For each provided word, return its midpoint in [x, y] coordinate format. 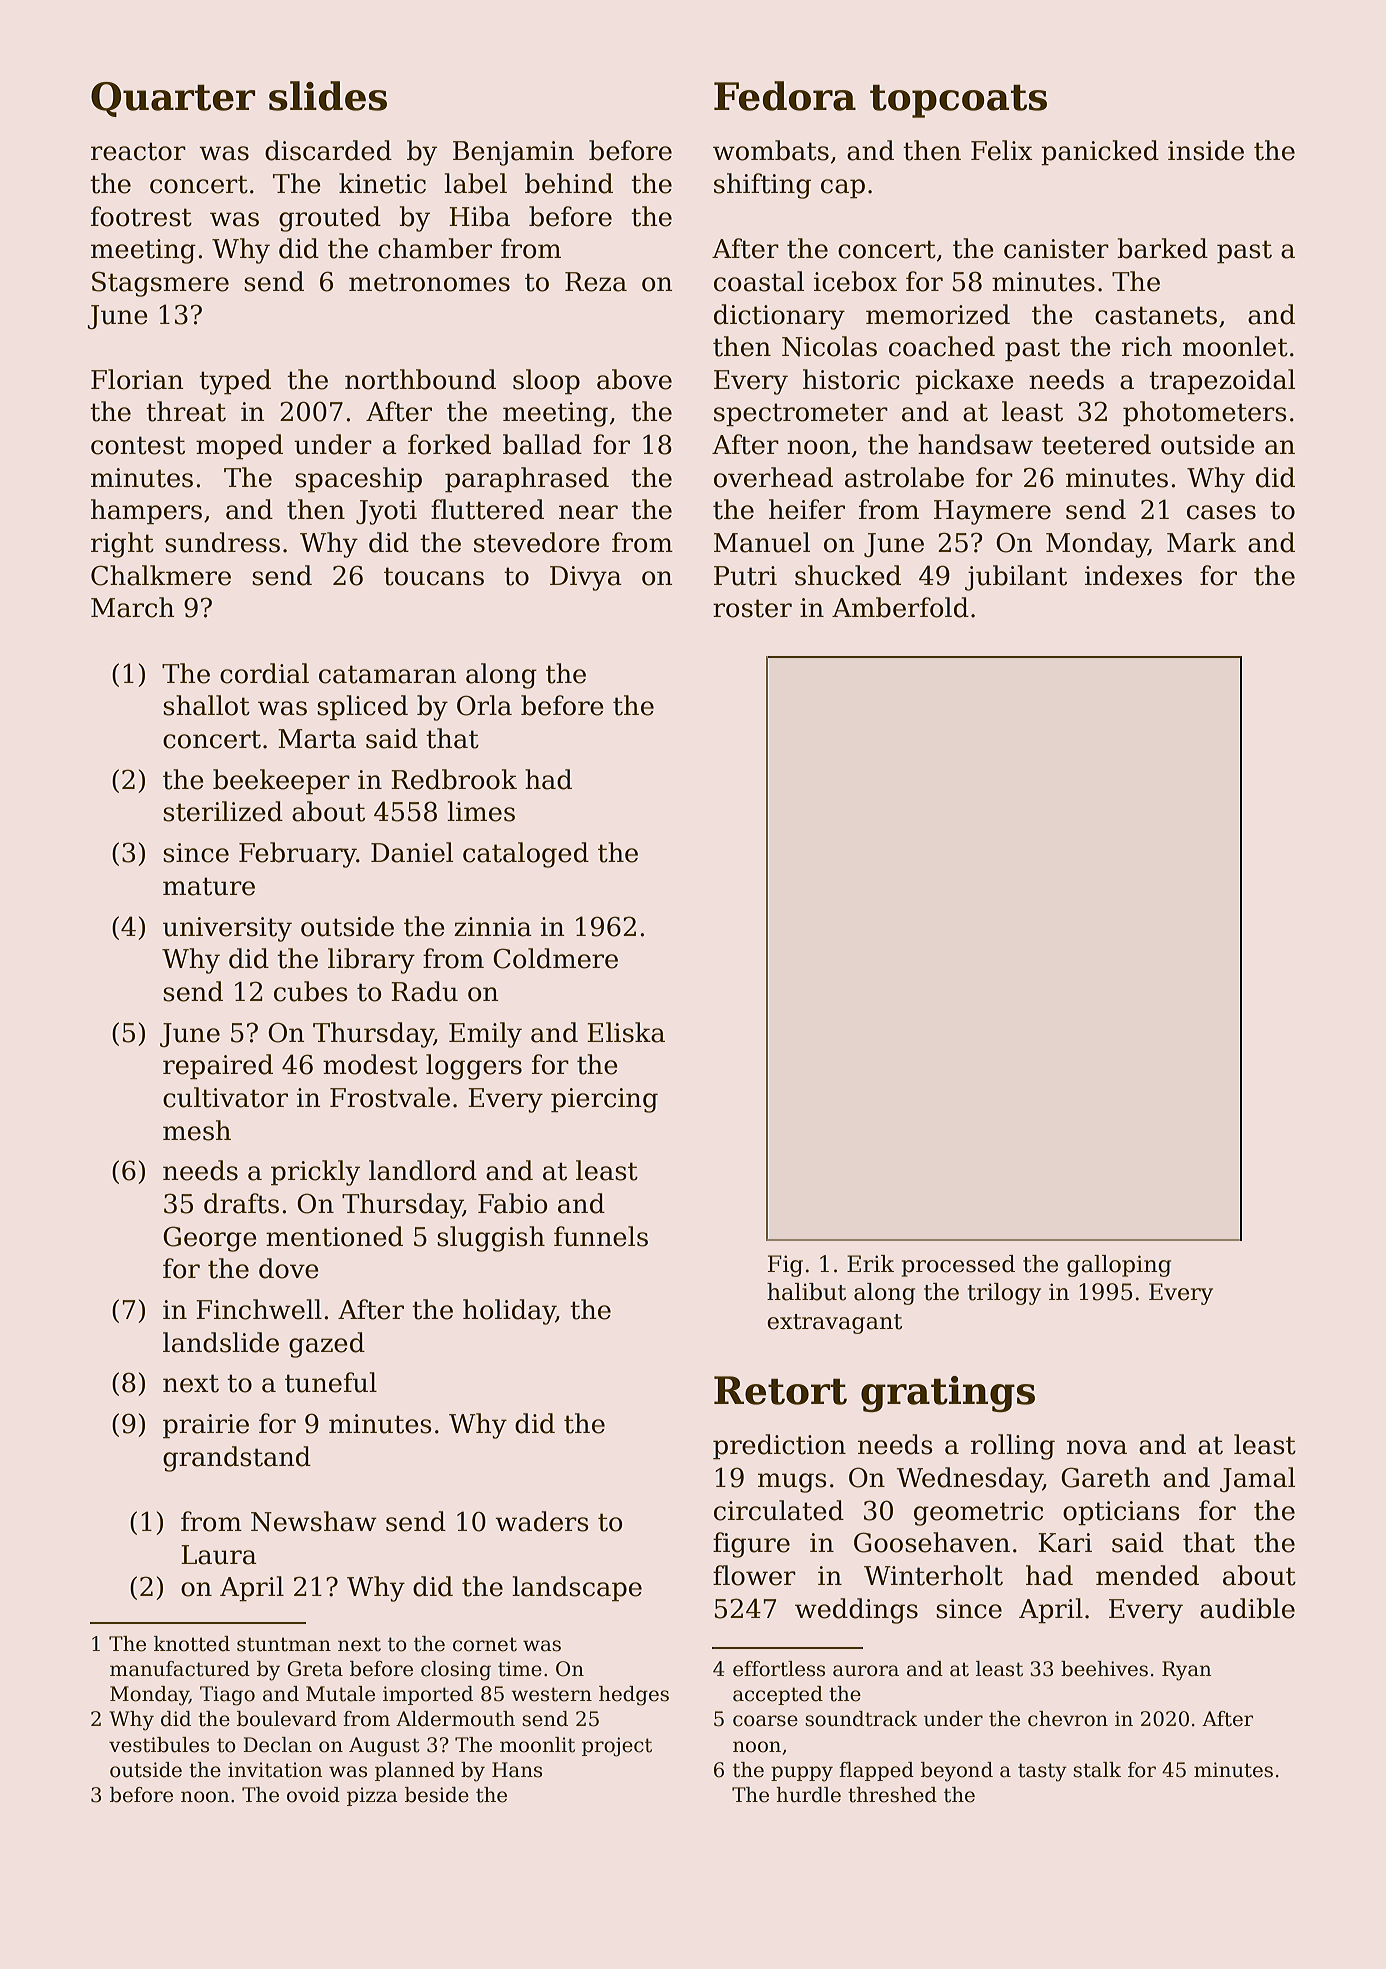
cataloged [526, 855]
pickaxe [964, 382]
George [210, 1239]
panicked [1100, 153]
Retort [780, 1390]
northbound [420, 379]
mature [209, 886]
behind [569, 183]
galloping [1119, 1266]
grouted [330, 219]
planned [415, 1771]
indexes [1133, 575]
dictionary [779, 317]
